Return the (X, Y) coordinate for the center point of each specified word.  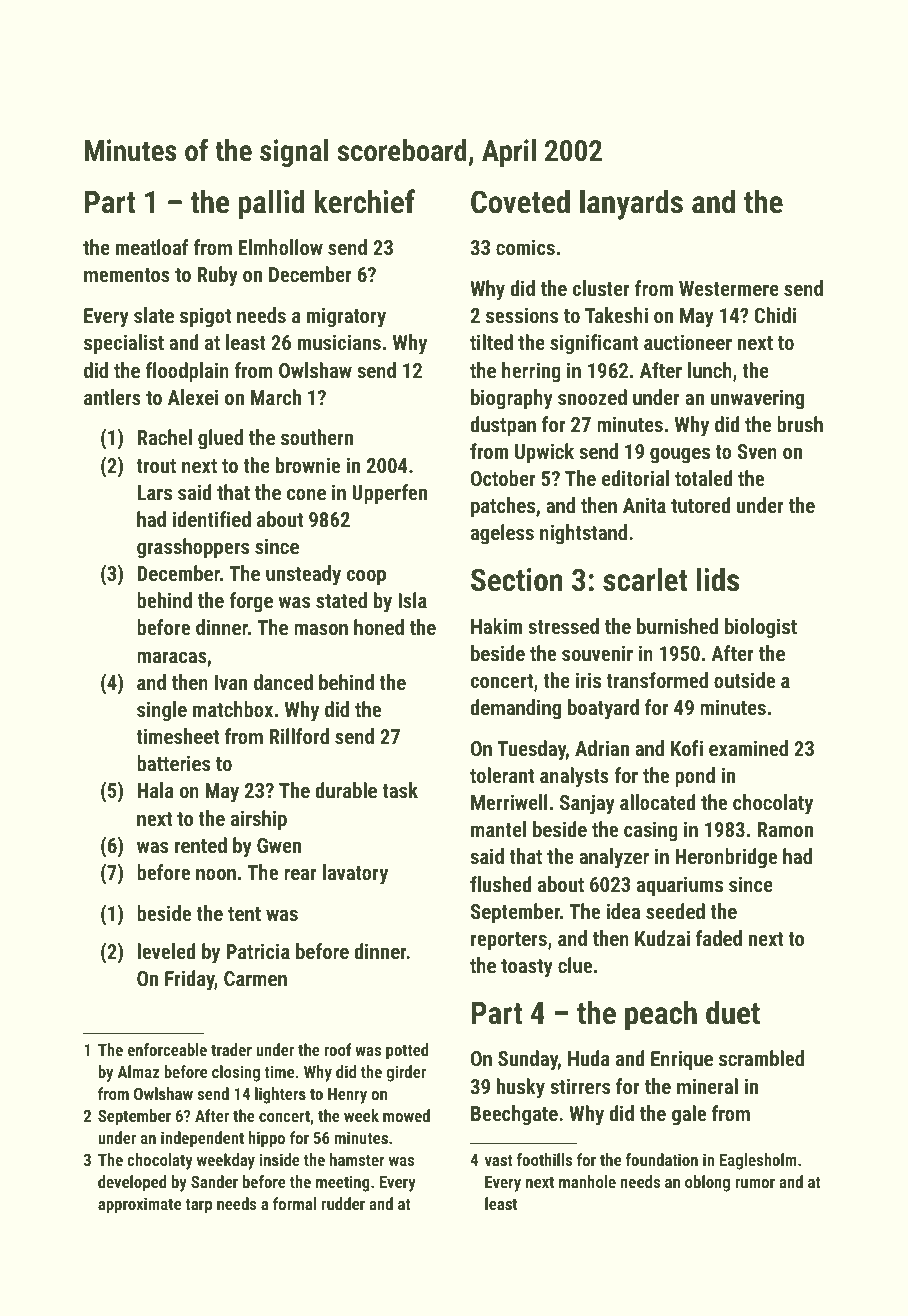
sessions (522, 315)
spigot (205, 317)
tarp (198, 1206)
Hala (155, 790)
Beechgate (514, 1115)
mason (321, 629)
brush (800, 424)
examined (748, 748)
